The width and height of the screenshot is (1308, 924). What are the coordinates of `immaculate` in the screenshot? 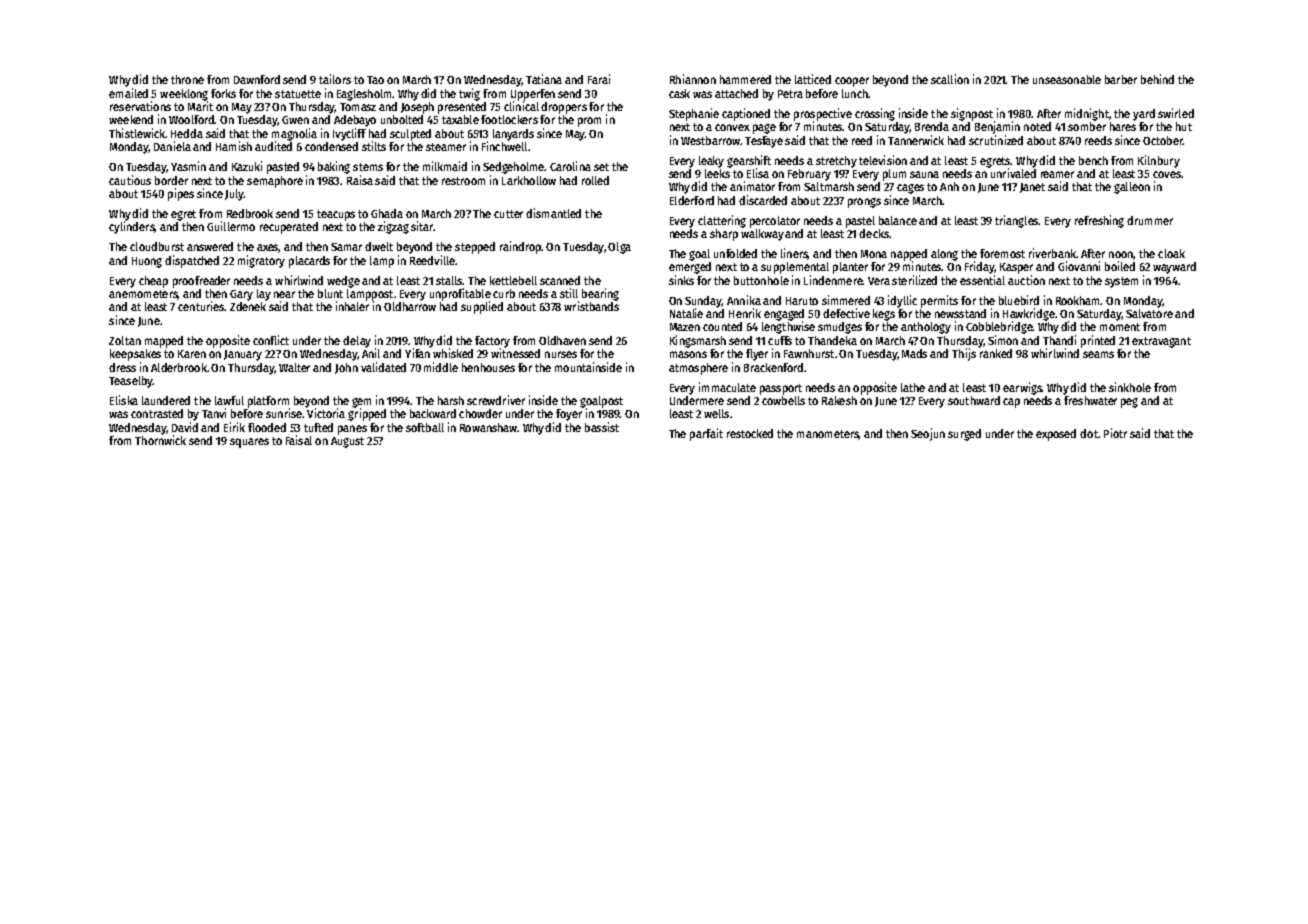 It's located at (727, 387).
